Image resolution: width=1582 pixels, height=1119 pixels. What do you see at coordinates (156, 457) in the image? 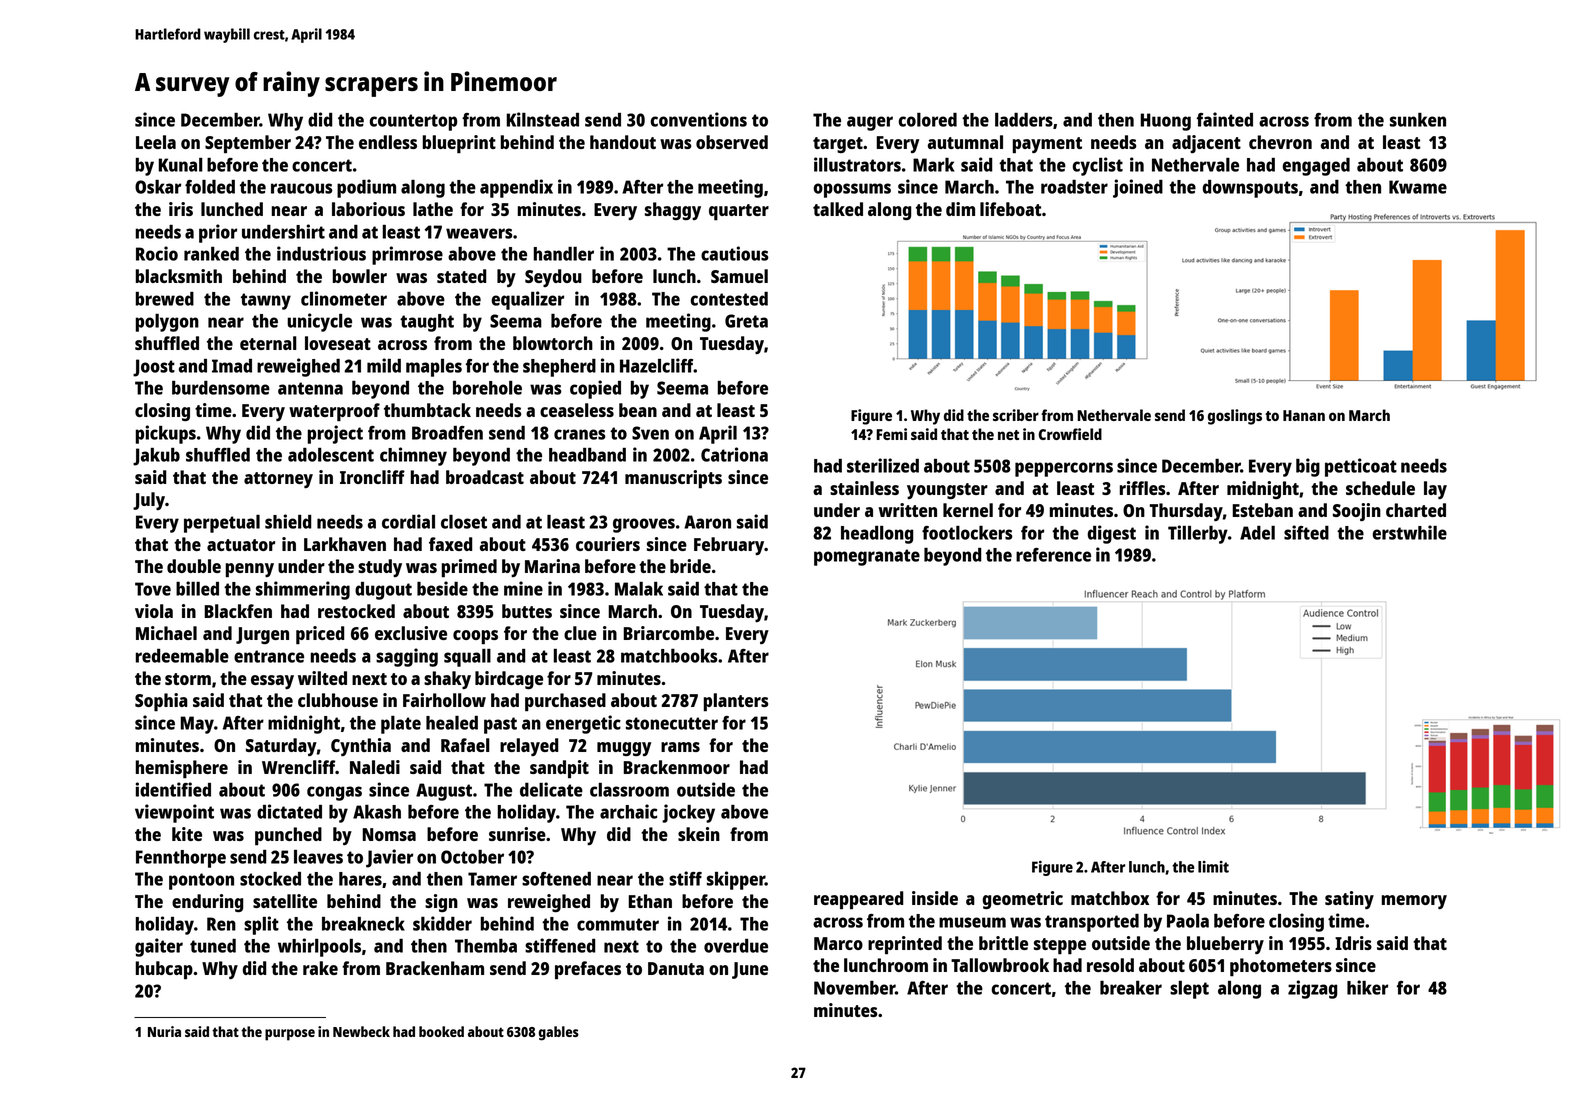
I see `Jakub` at bounding box center [156, 457].
